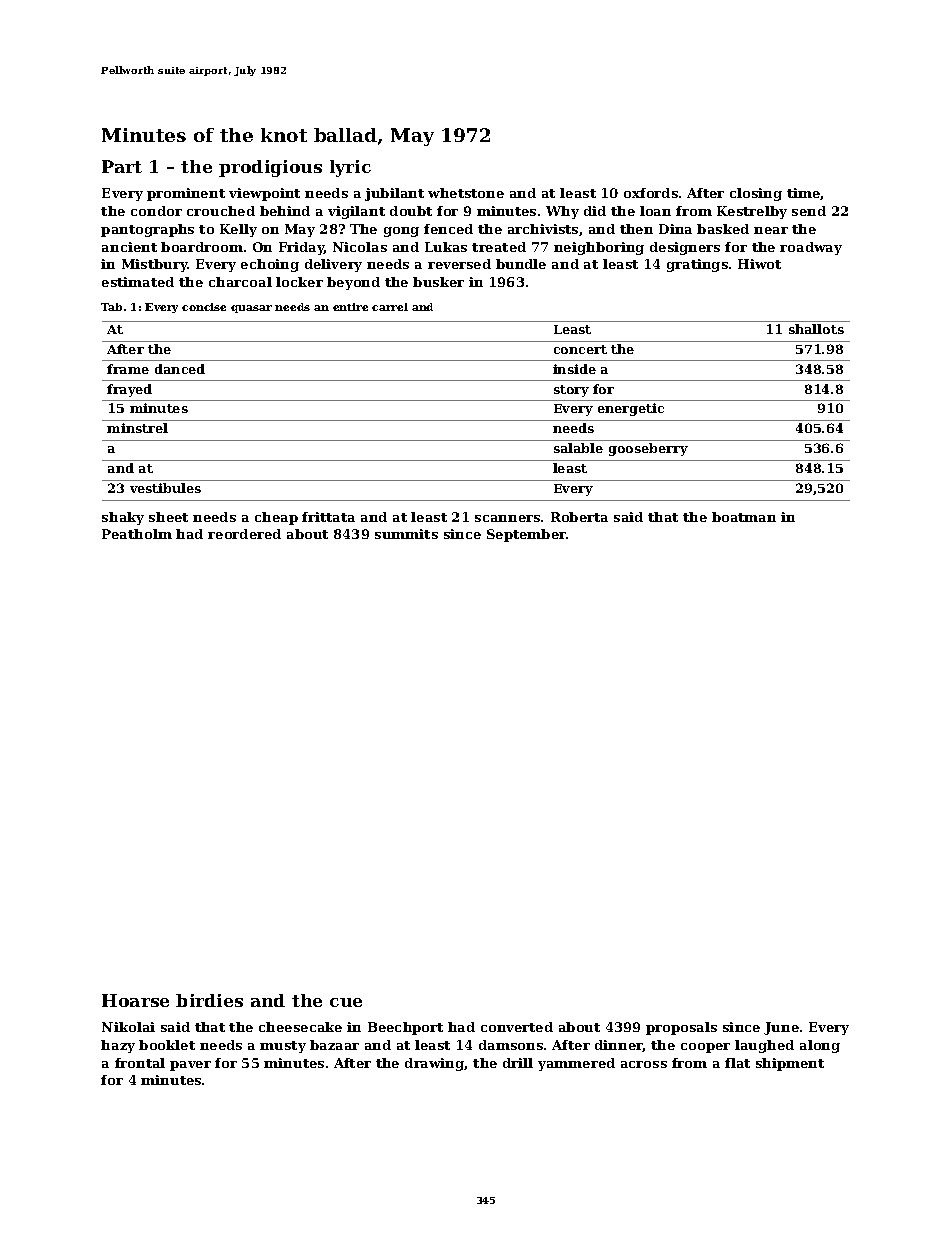 This screenshot has height=1233, width=952. I want to click on along, so click(820, 1046).
